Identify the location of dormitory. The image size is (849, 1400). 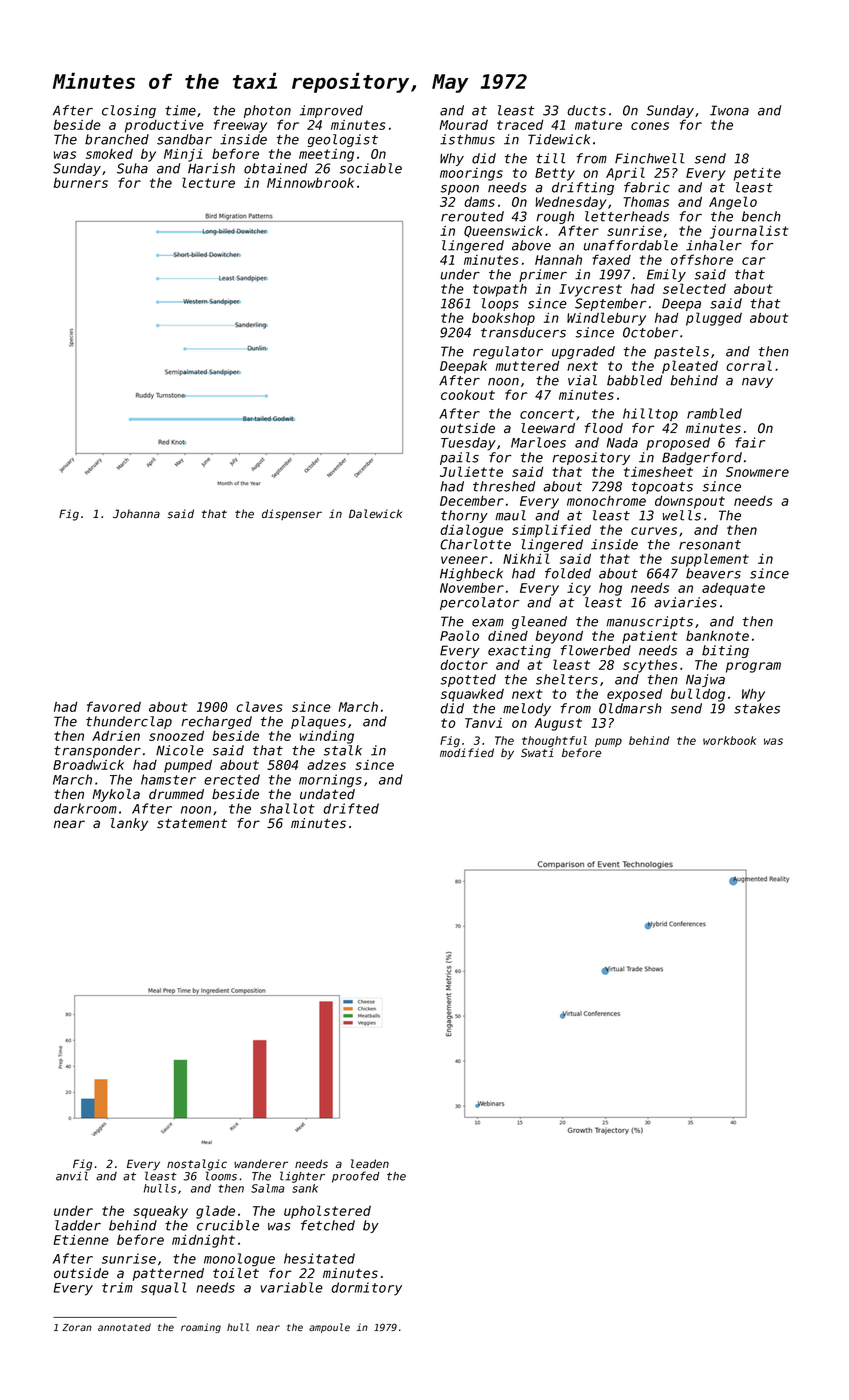
(366, 1289).
